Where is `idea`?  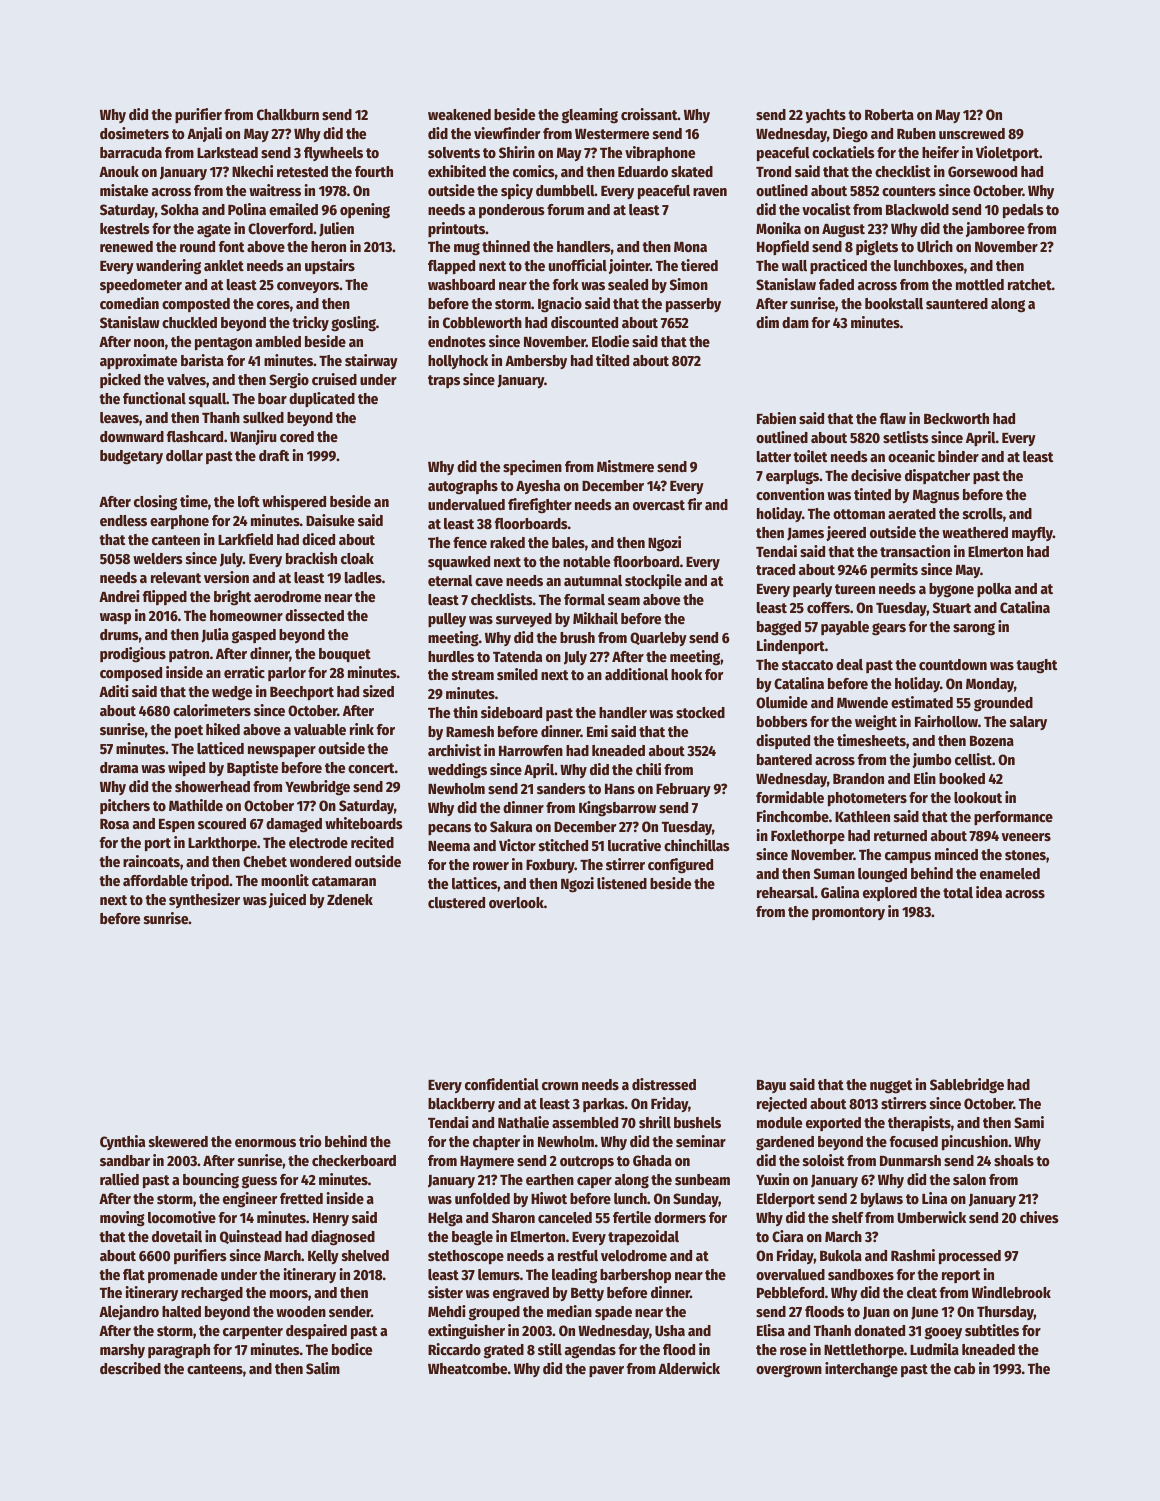 idea is located at coordinates (989, 892).
